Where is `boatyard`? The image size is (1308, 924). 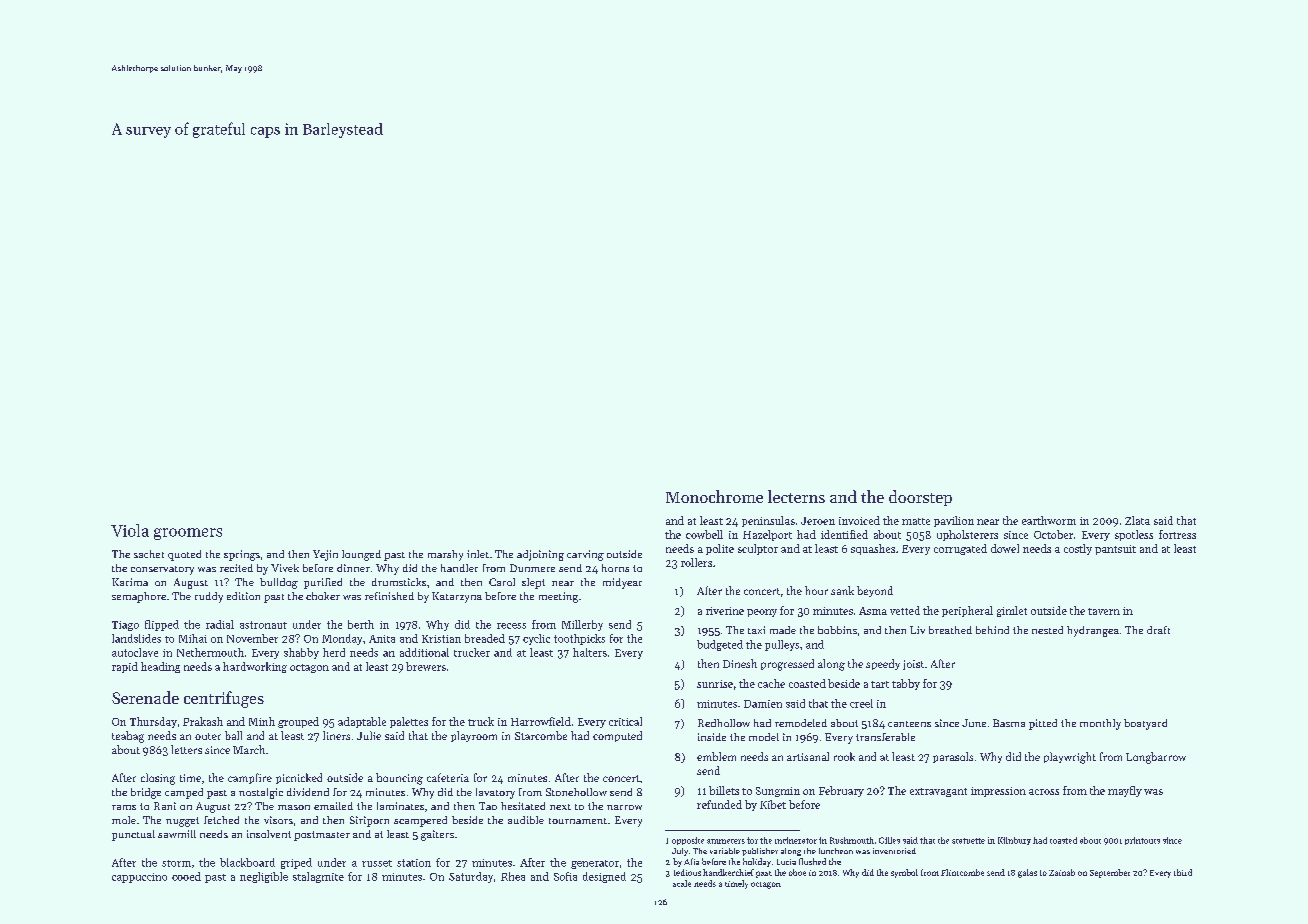 boatyard is located at coordinates (1145, 724).
